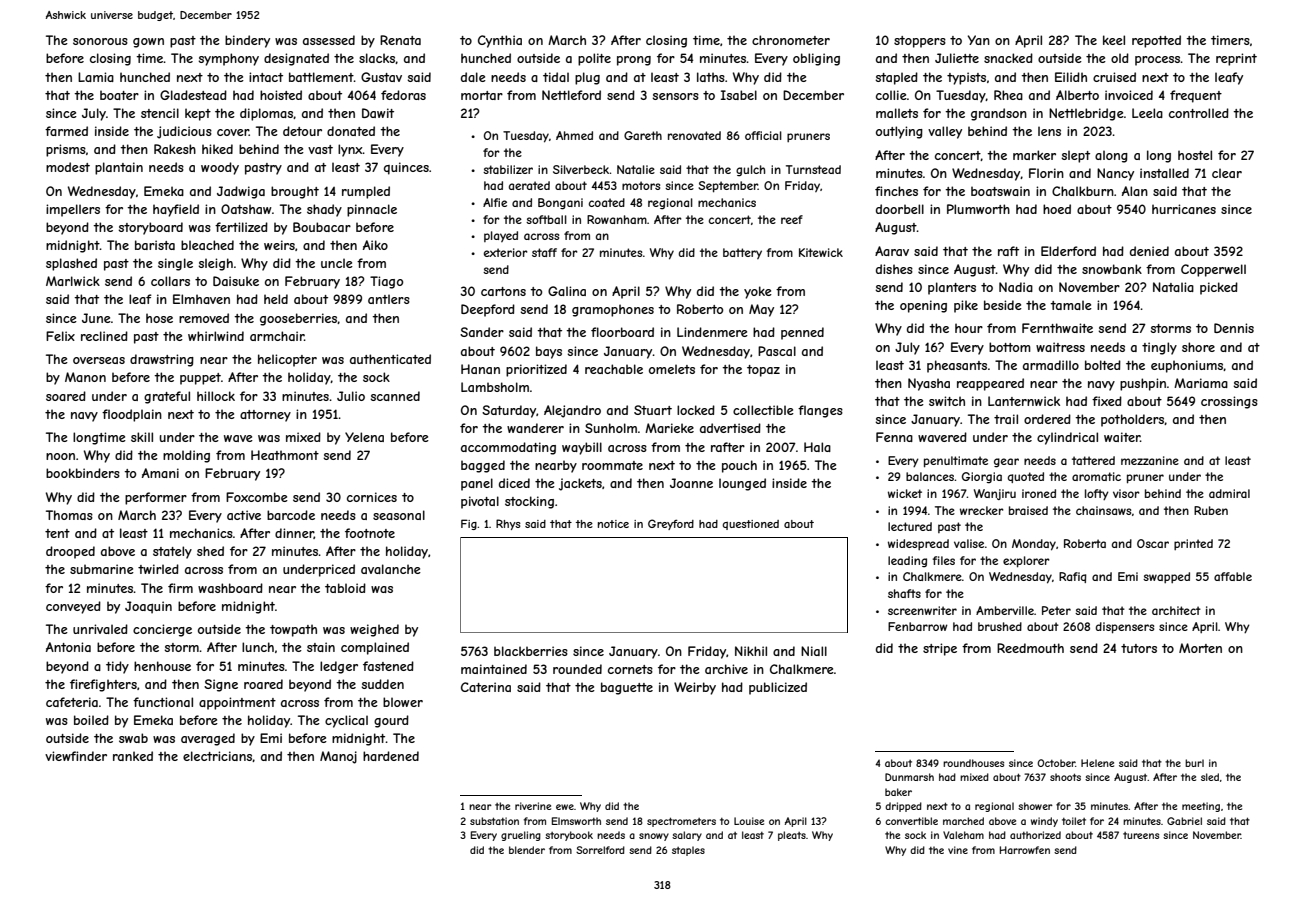 This page has height=924, width=1308. Describe the element at coordinates (132, 415) in the page. I see `floodplain` at that location.
